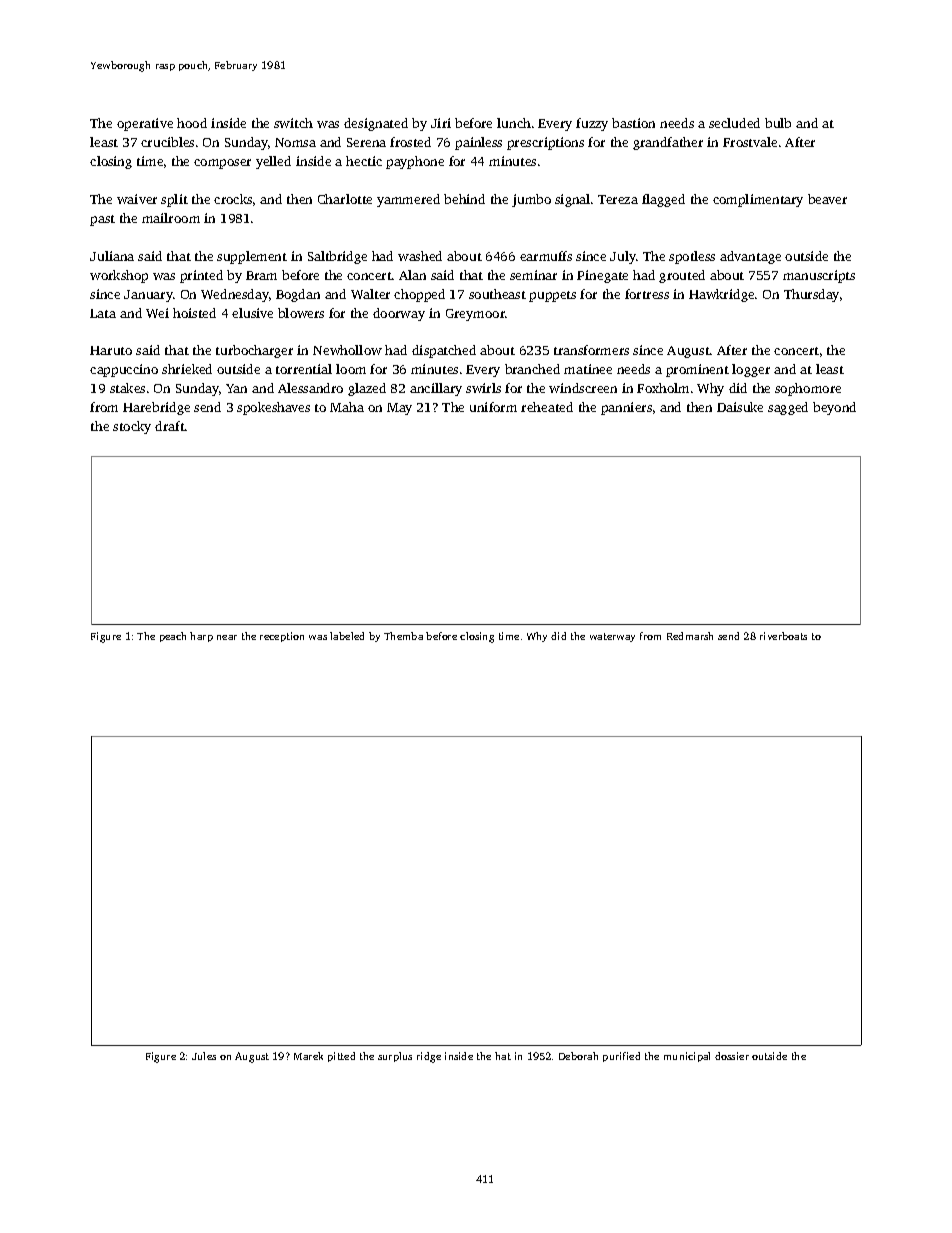  What do you see at coordinates (145, 124) in the screenshot?
I see `operative` at bounding box center [145, 124].
